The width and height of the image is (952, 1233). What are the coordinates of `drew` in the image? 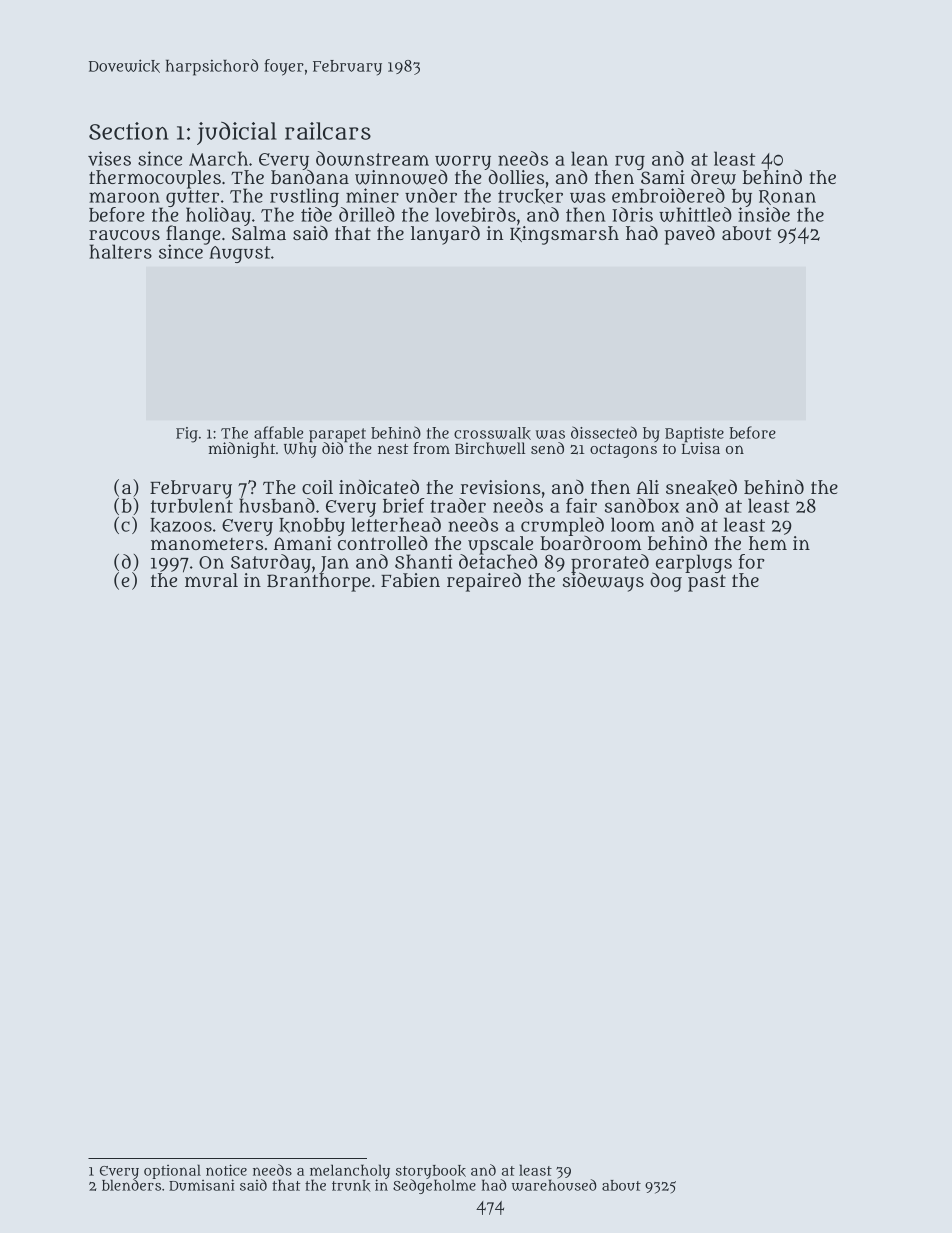 It's located at (713, 177).
